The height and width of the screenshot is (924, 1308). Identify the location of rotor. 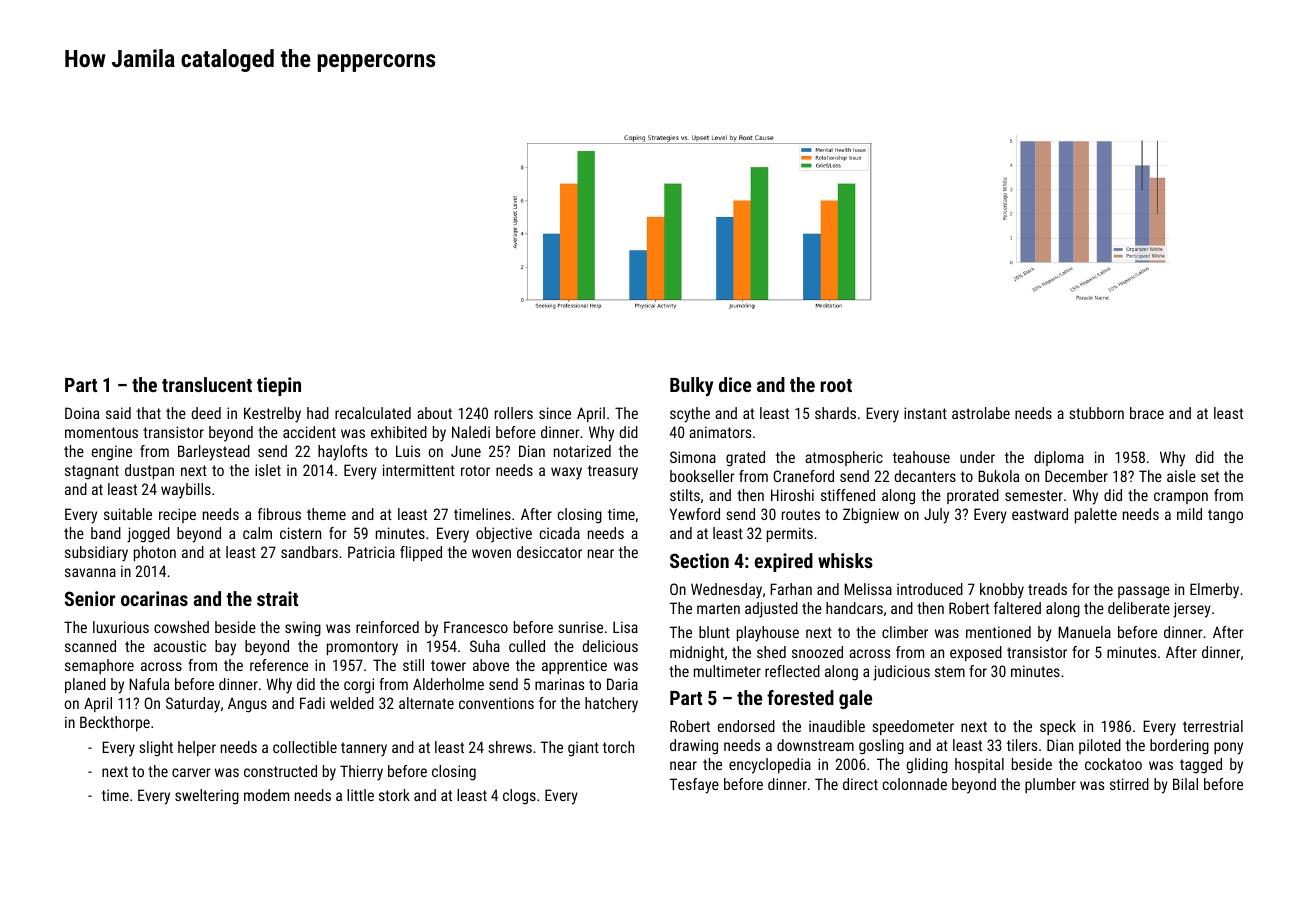
(475, 470).
